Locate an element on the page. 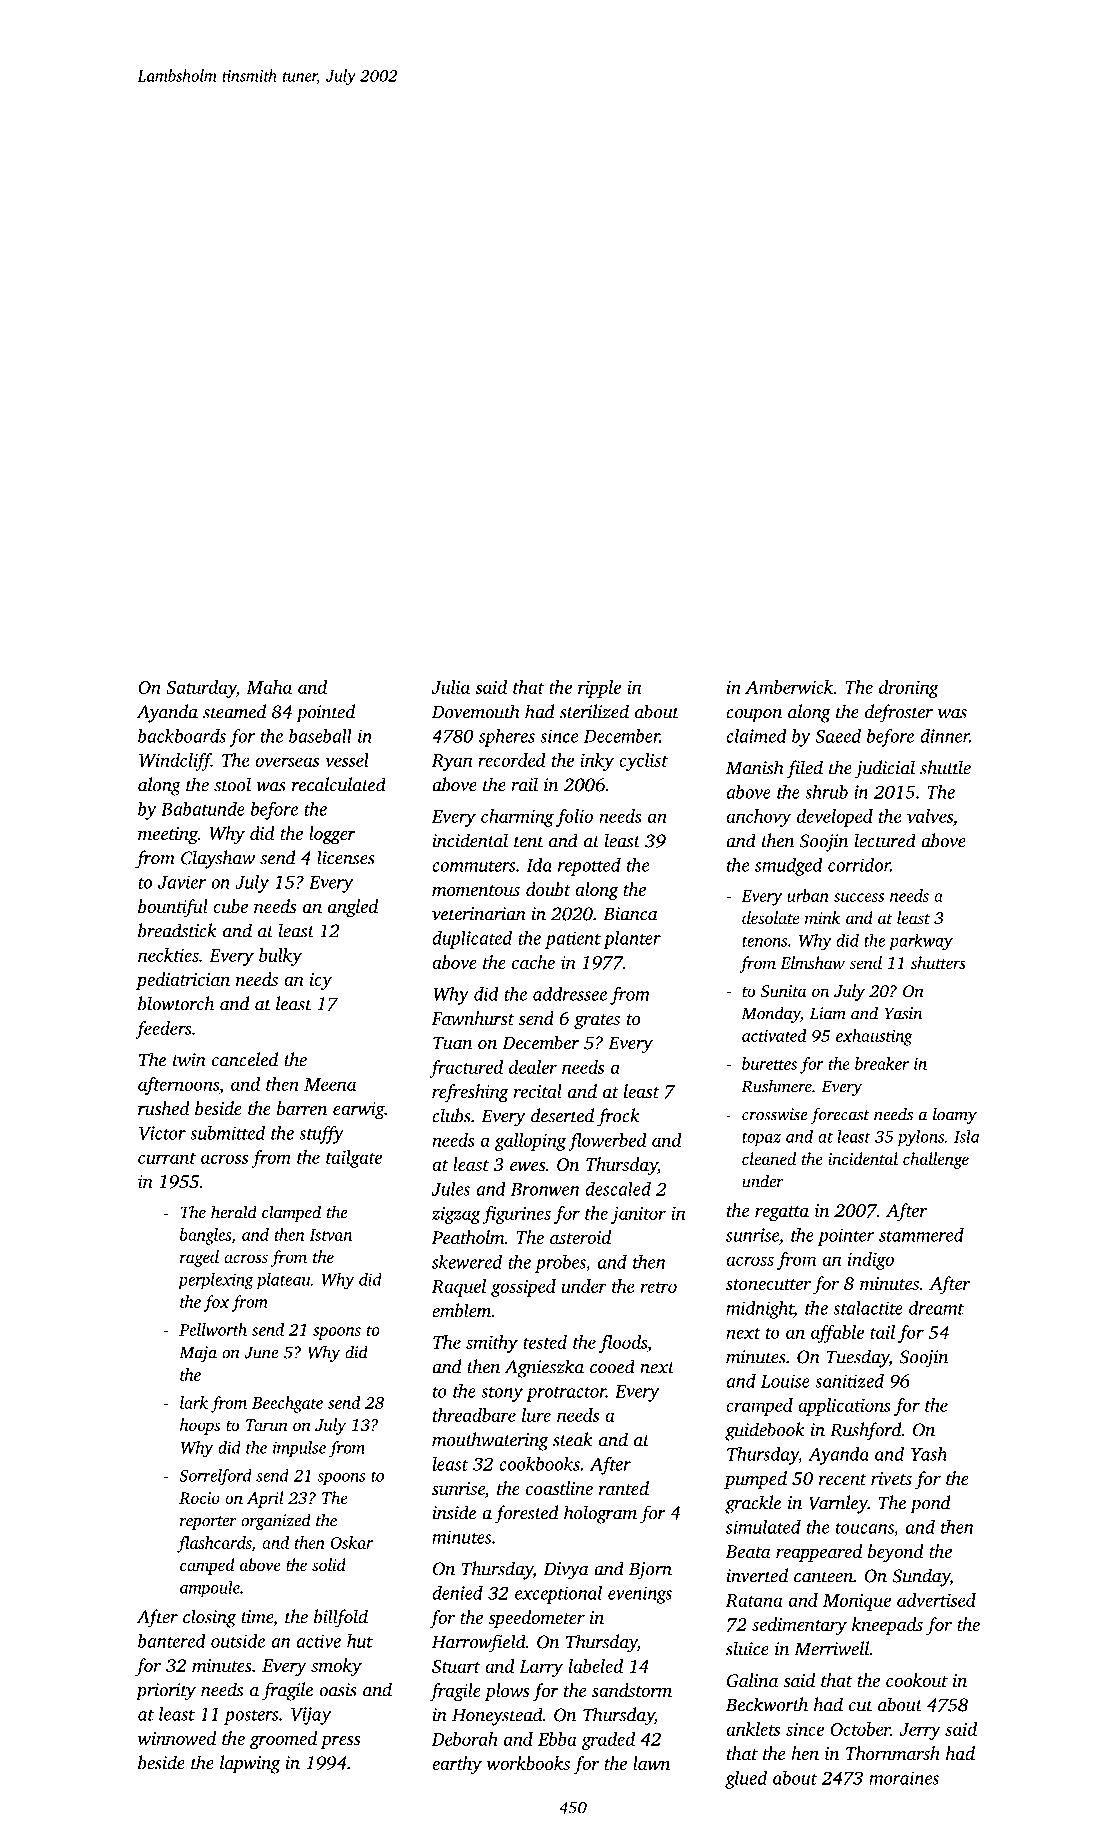  regatta is located at coordinates (782, 1214).
